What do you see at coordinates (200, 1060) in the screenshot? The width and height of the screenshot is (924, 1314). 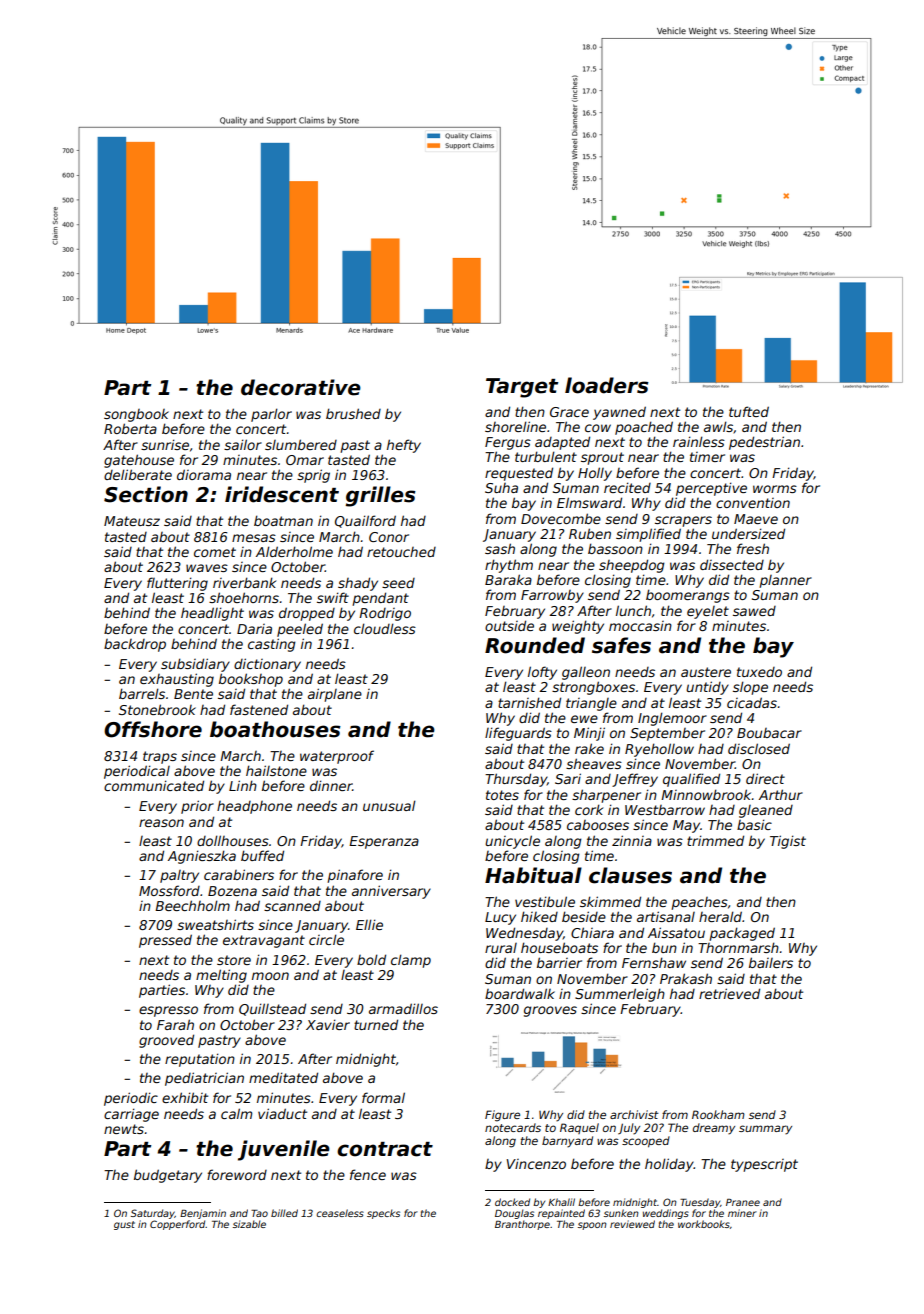 I see `reputation` at bounding box center [200, 1060].
